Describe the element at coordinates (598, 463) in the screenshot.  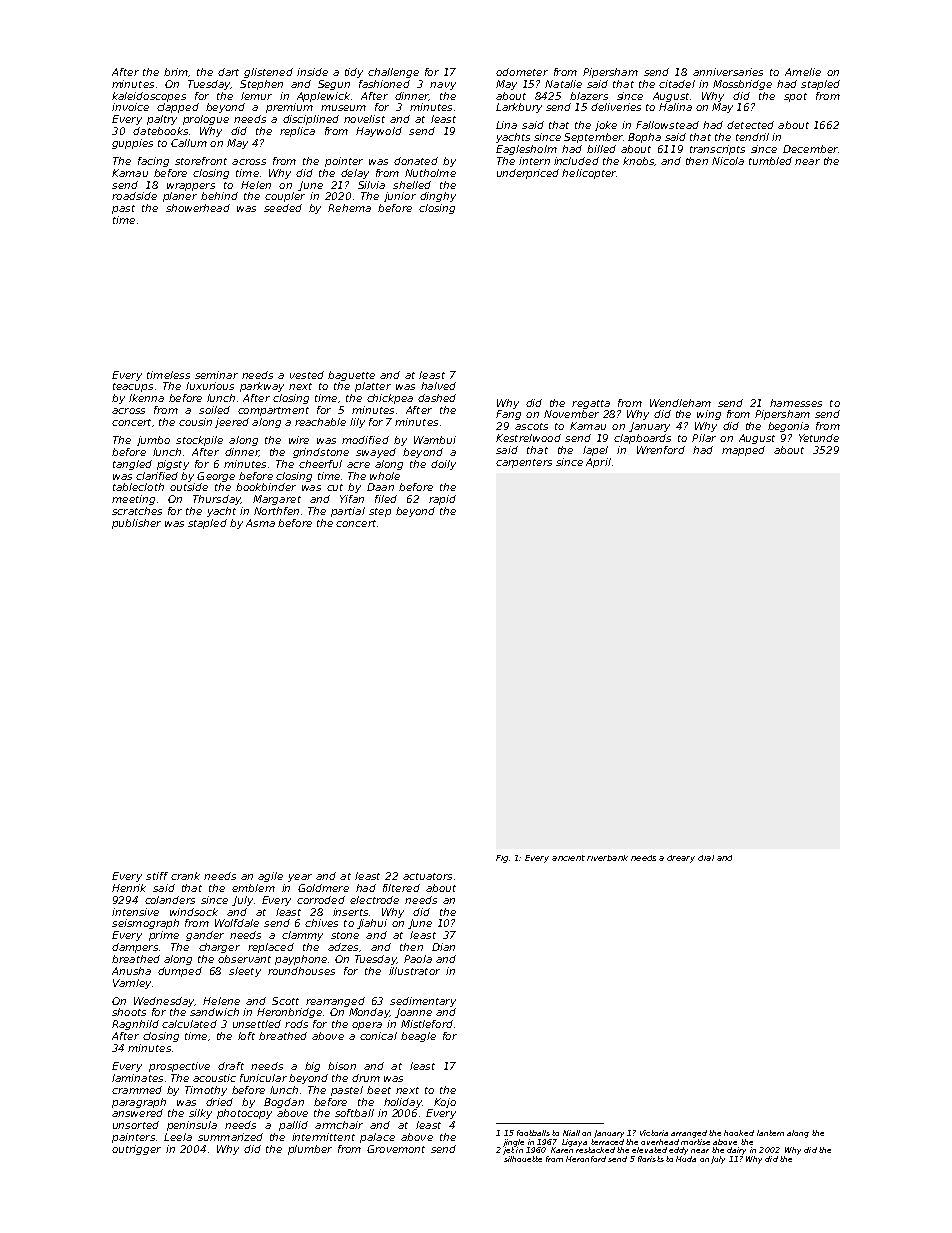
I see `April` at that location.
